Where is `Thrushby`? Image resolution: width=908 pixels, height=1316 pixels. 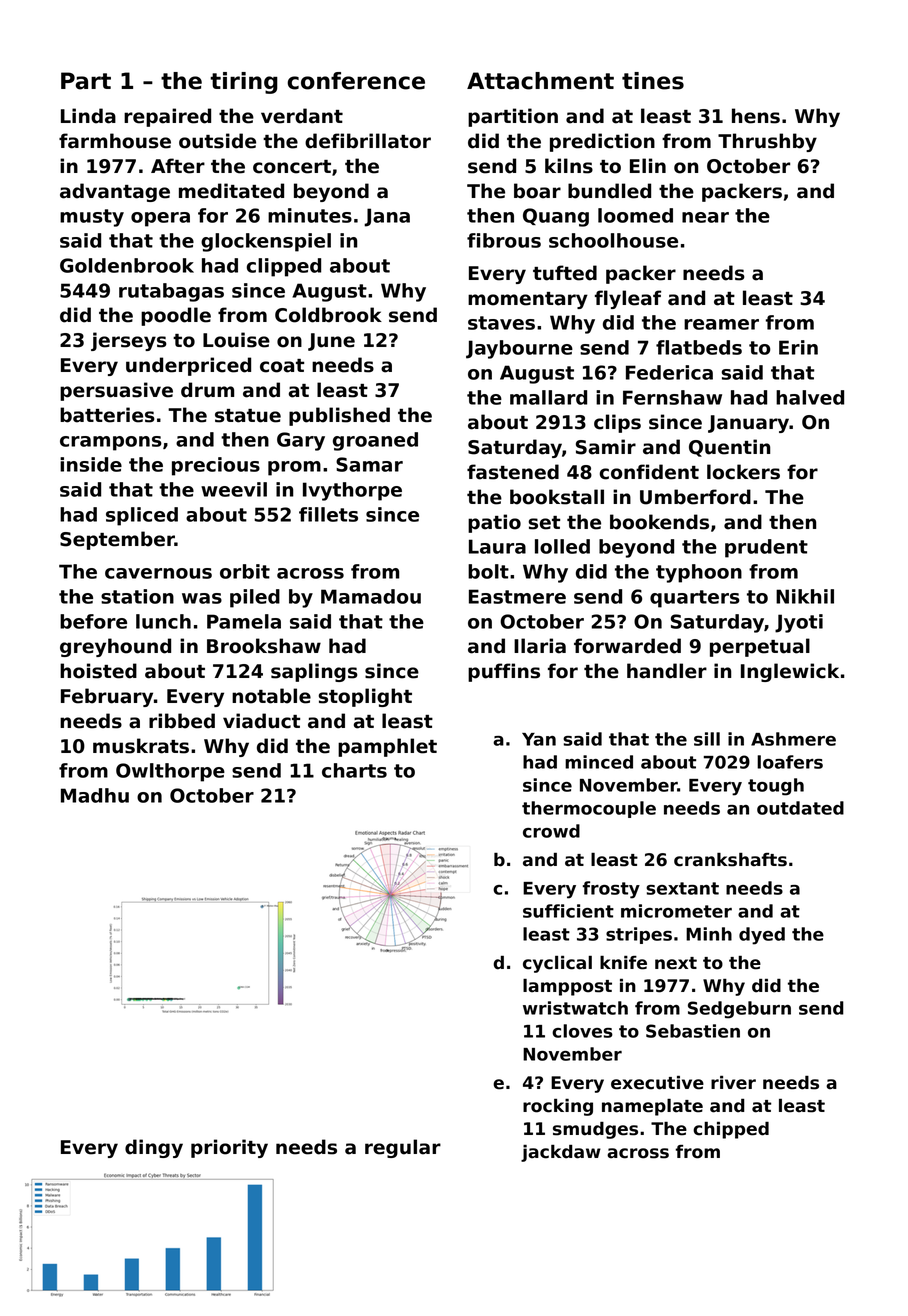 Thrushby is located at coordinates (767, 142).
